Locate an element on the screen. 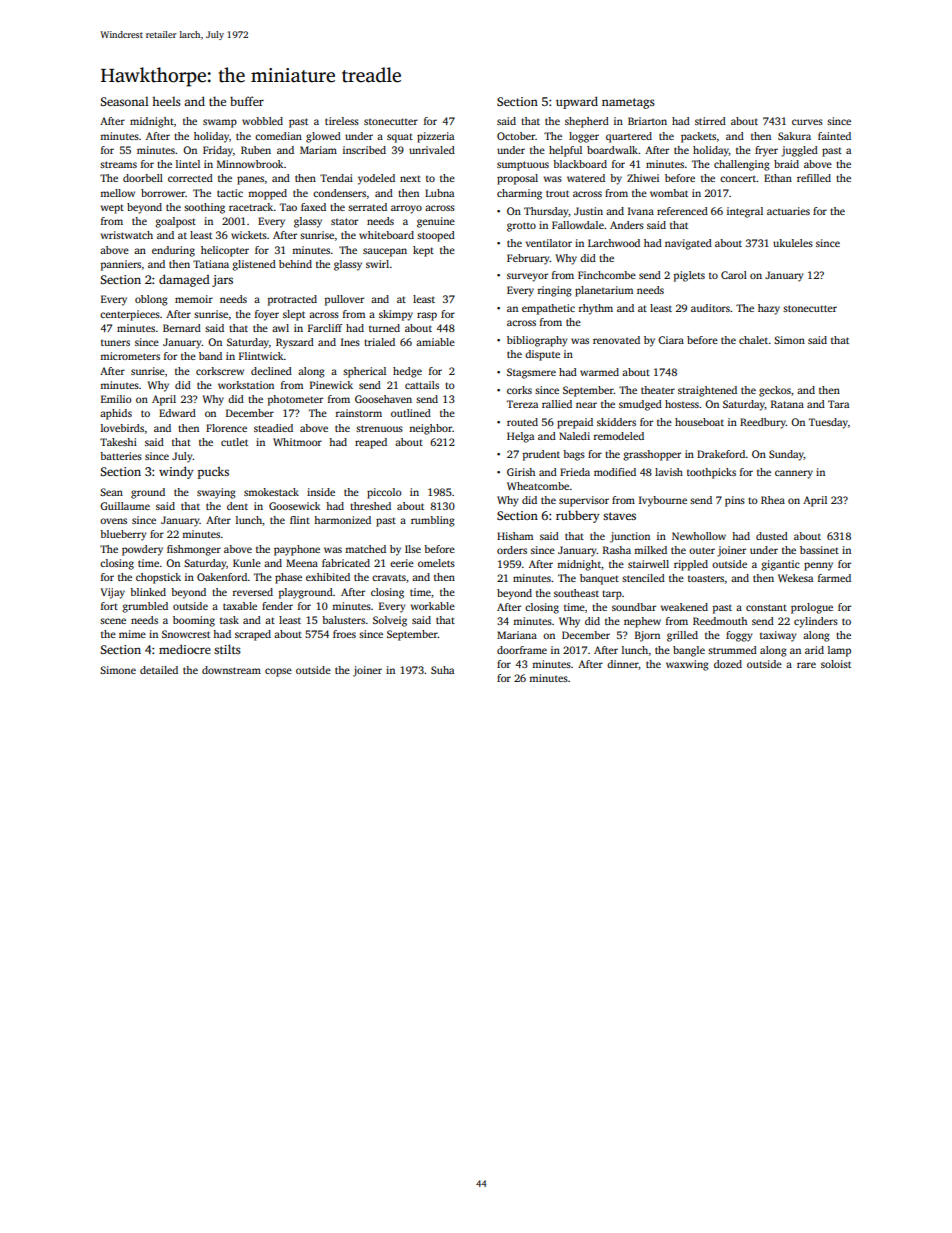  geckos is located at coordinates (775, 391).
